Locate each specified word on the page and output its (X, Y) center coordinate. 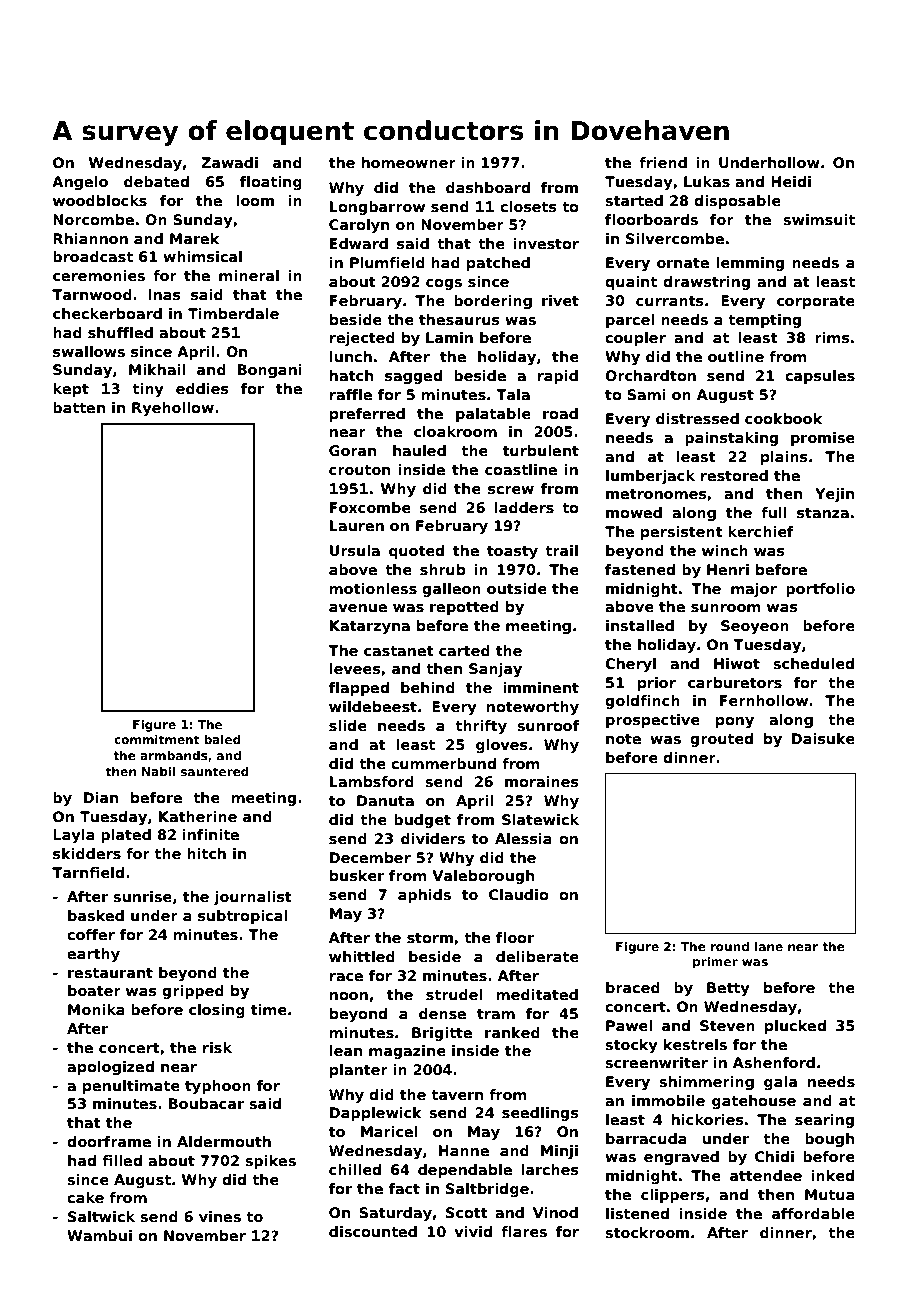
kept (71, 390)
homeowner (409, 162)
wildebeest (373, 706)
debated (156, 181)
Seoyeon (755, 627)
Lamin (449, 337)
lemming (750, 264)
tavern (457, 1095)
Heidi (791, 181)
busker (357, 875)
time (269, 1009)
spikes (270, 1162)
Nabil (158, 771)
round (730, 946)
